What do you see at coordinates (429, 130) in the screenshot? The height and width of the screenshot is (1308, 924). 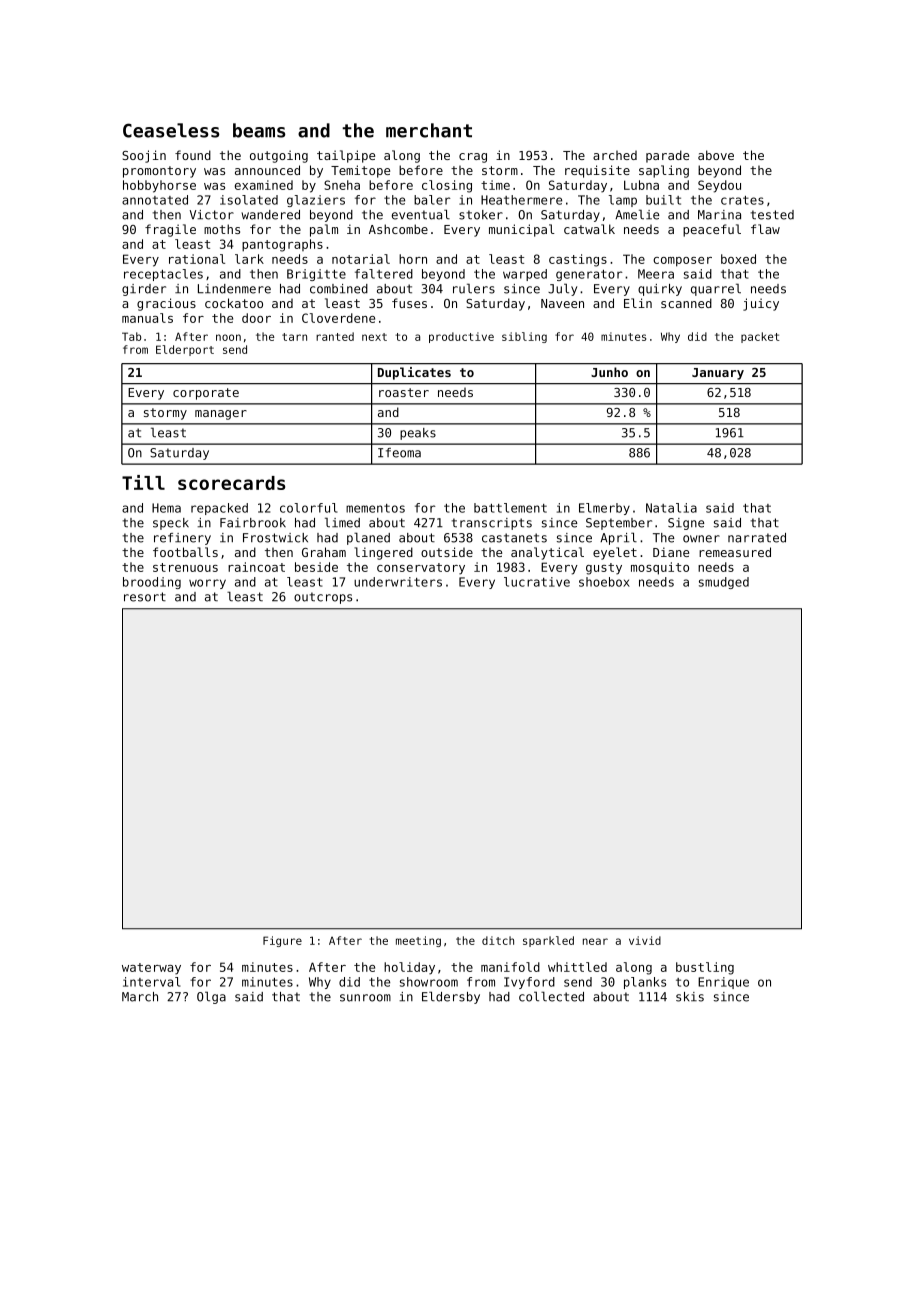 I see `merchant` at bounding box center [429, 130].
